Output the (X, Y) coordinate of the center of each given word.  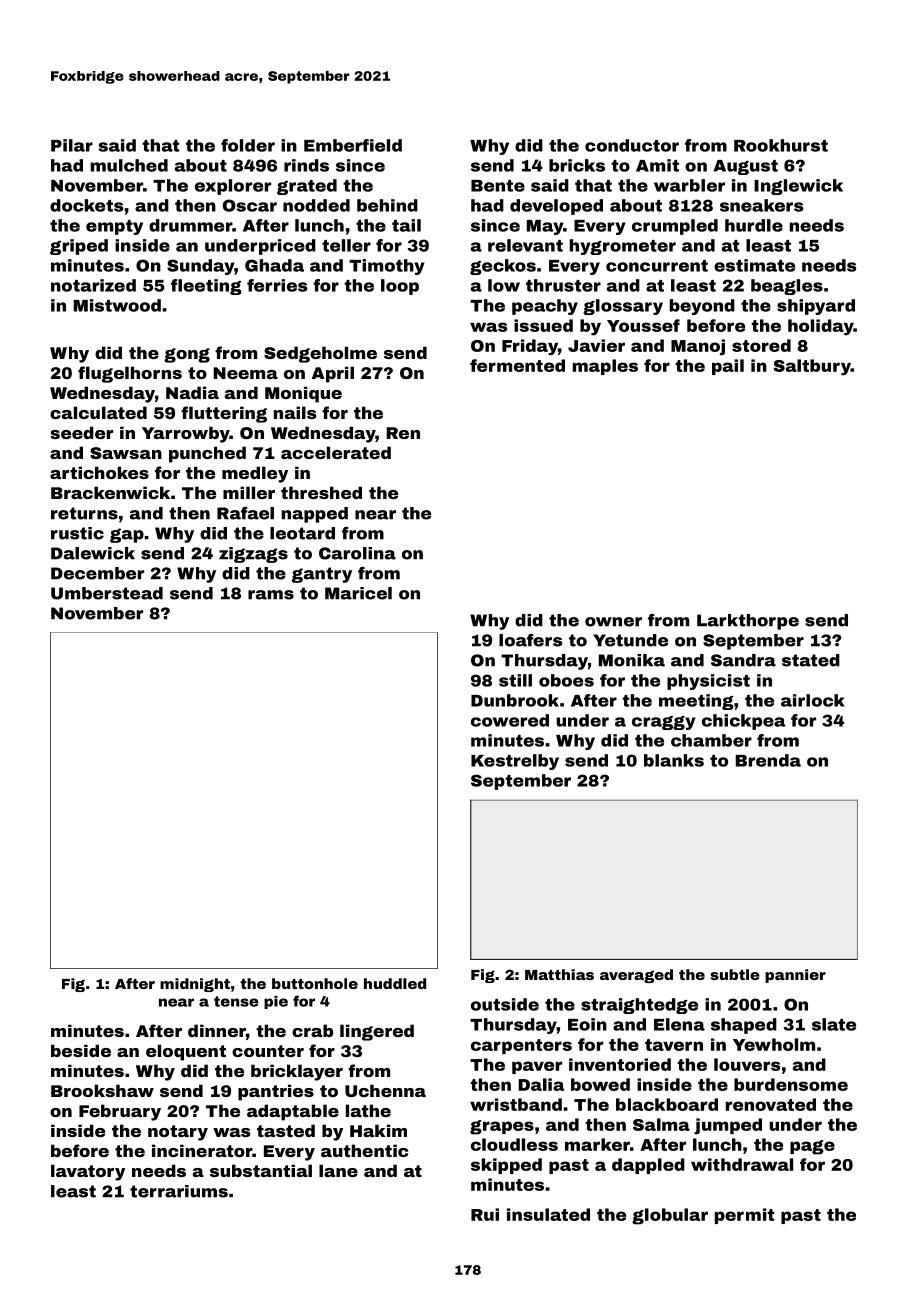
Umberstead (107, 593)
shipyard (816, 307)
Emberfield (353, 145)
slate (834, 1024)
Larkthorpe (748, 622)
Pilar (72, 145)
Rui (485, 1214)
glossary (623, 307)
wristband (516, 1104)
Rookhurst (781, 145)
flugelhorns (130, 374)
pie (276, 1002)
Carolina (357, 553)
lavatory (88, 1172)
